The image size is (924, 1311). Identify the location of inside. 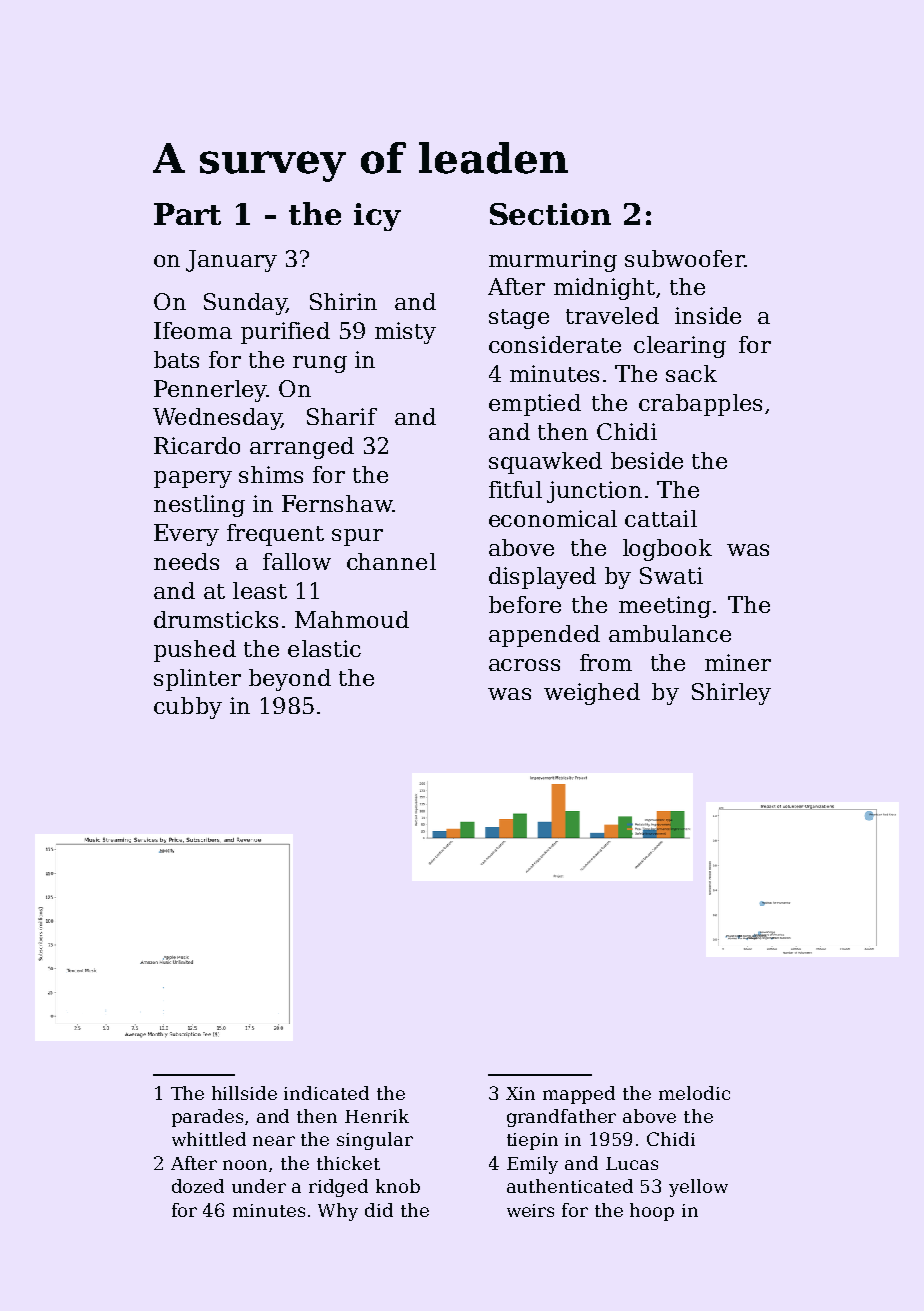
(708, 315).
